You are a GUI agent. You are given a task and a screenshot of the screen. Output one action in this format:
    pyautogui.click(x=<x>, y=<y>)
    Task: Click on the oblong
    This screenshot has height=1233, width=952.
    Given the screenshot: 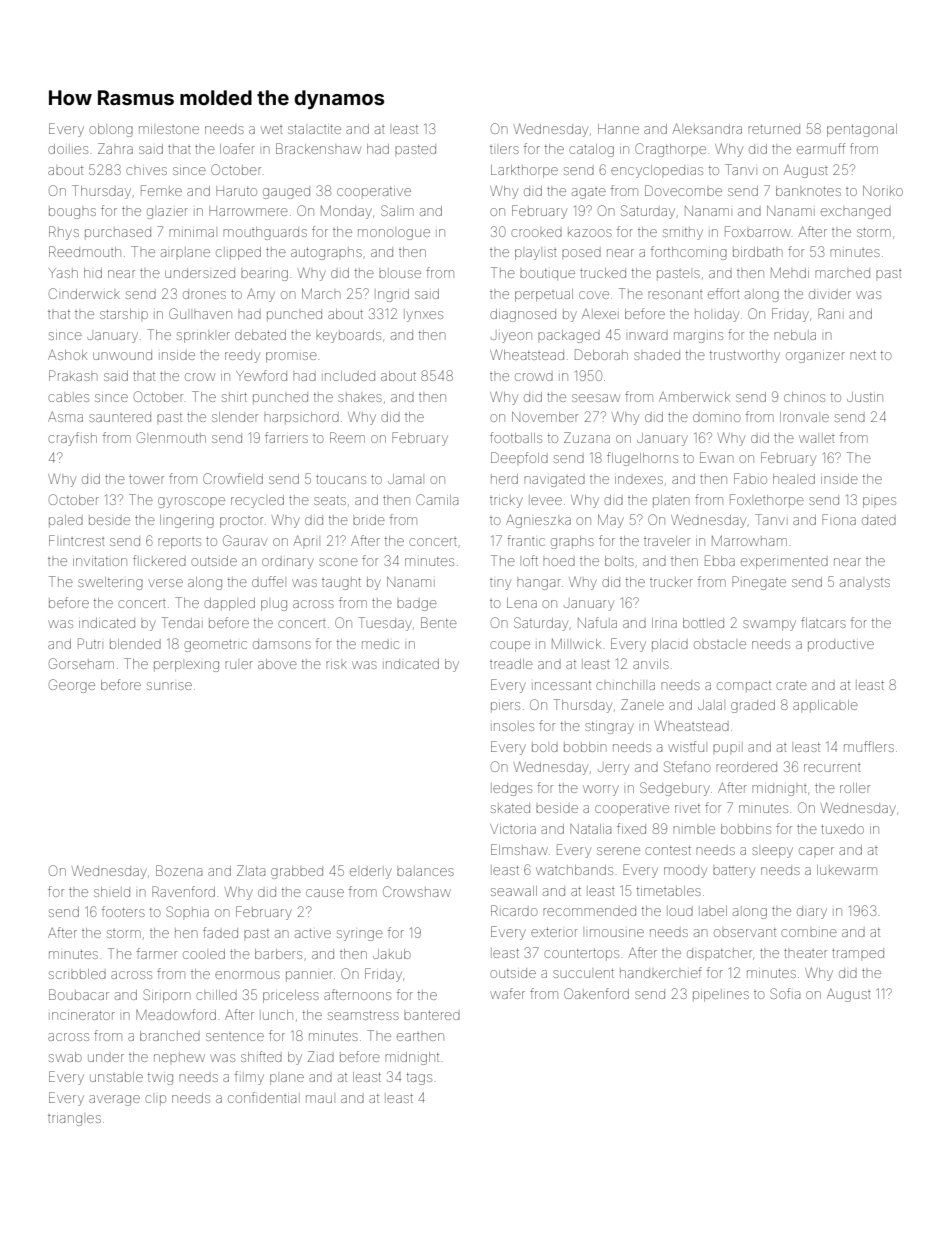 What is the action you would take?
    pyautogui.click(x=111, y=130)
